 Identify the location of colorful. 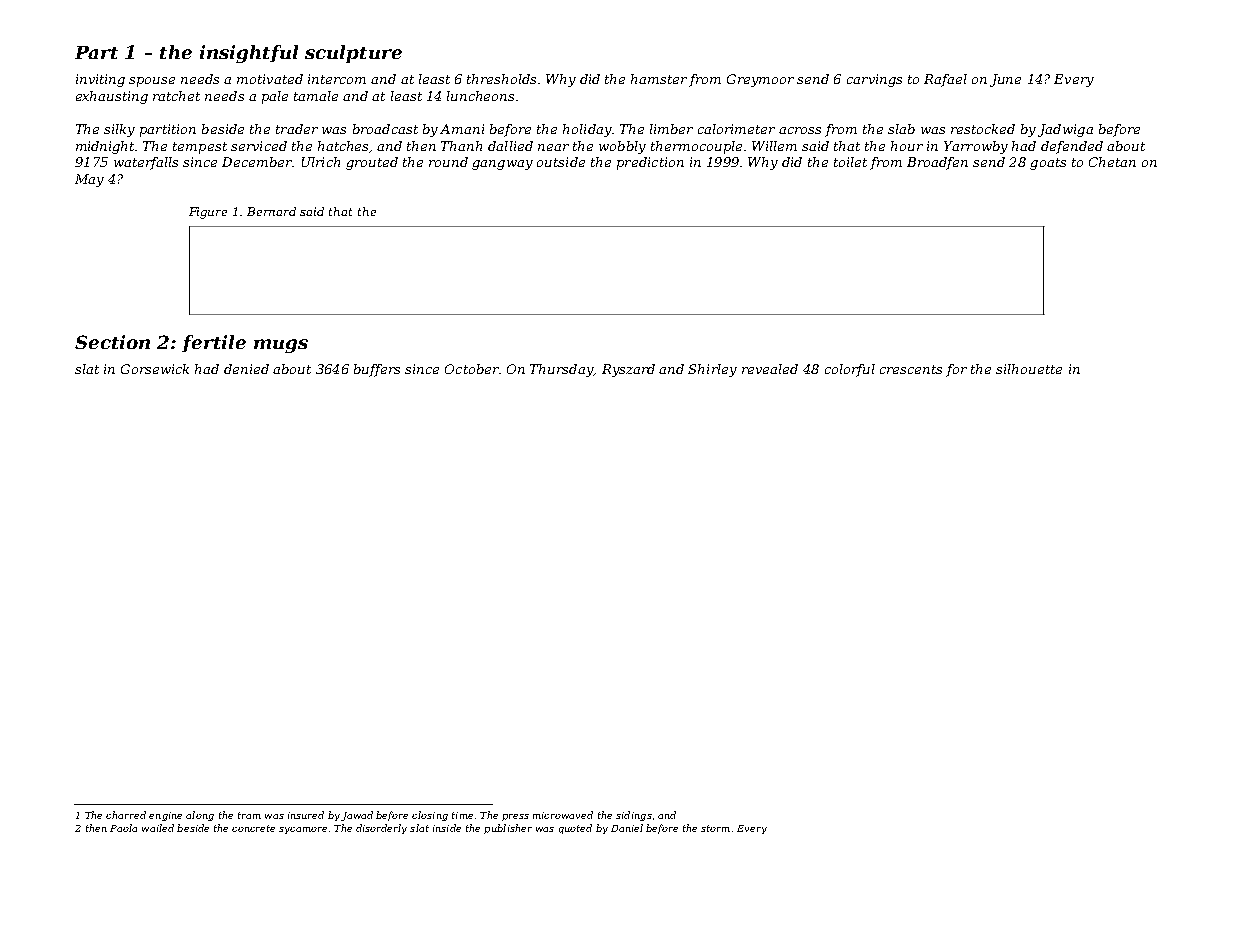
(850, 370).
